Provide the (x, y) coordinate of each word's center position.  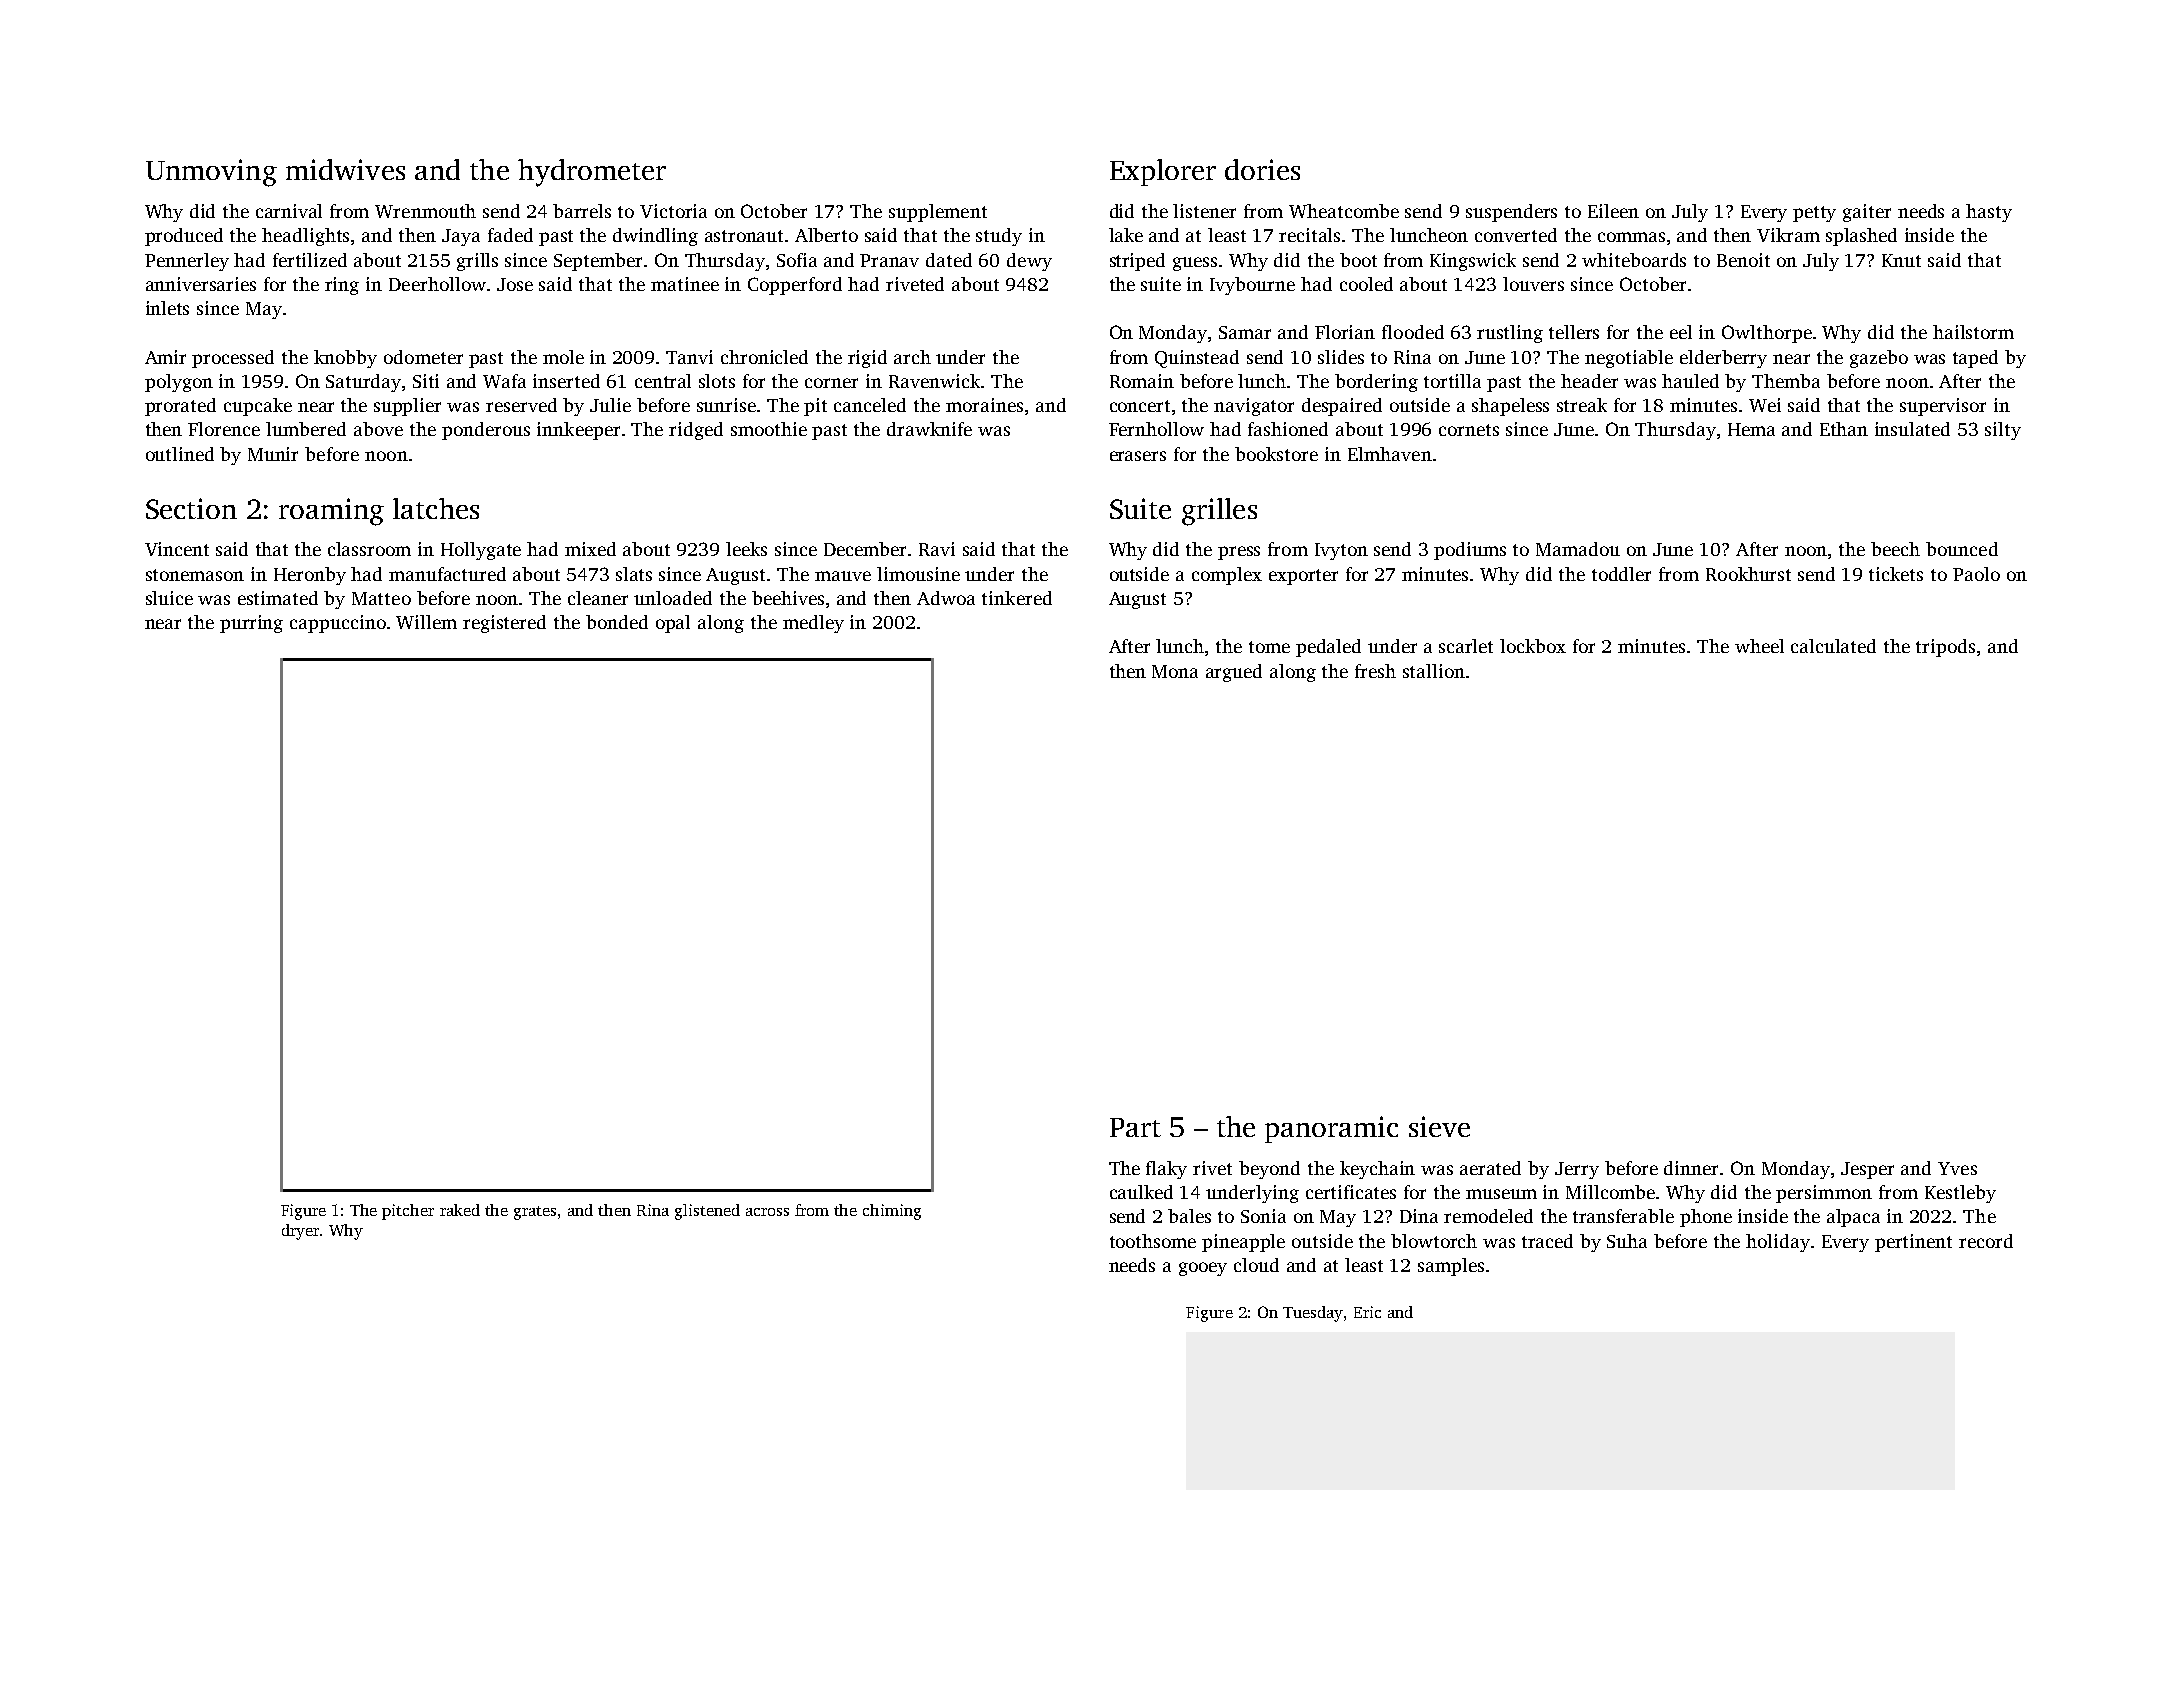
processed (233, 359)
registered (504, 624)
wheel (1759, 646)
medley (813, 624)
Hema (1751, 429)
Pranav (889, 260)
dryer (300, 1232)
